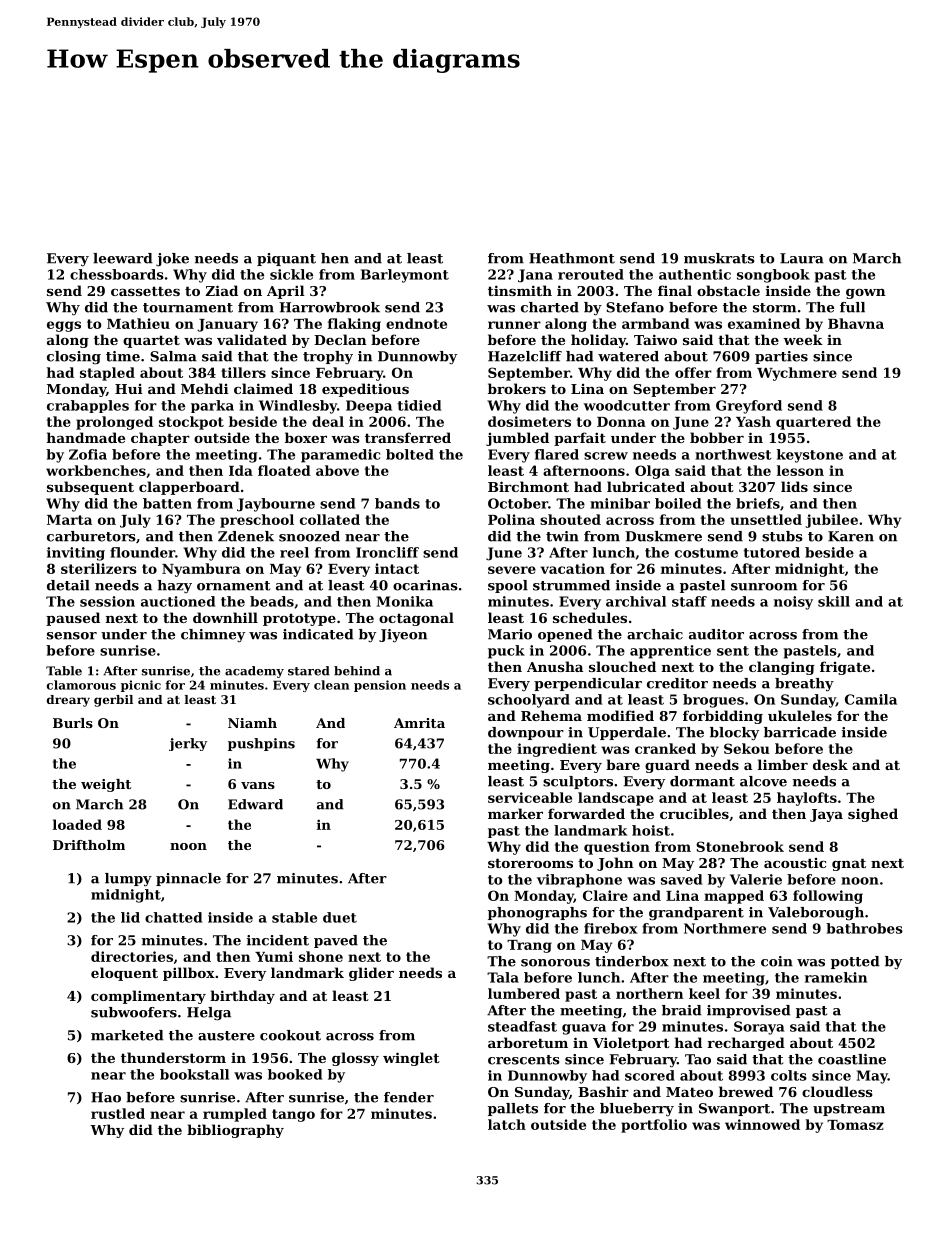 Image resolution: width=952 pixels, height=1233 pixels. What do you see at coordinates (702, 781) in the screenshot?
I see `dormant` at bounding box center [702, 781].
